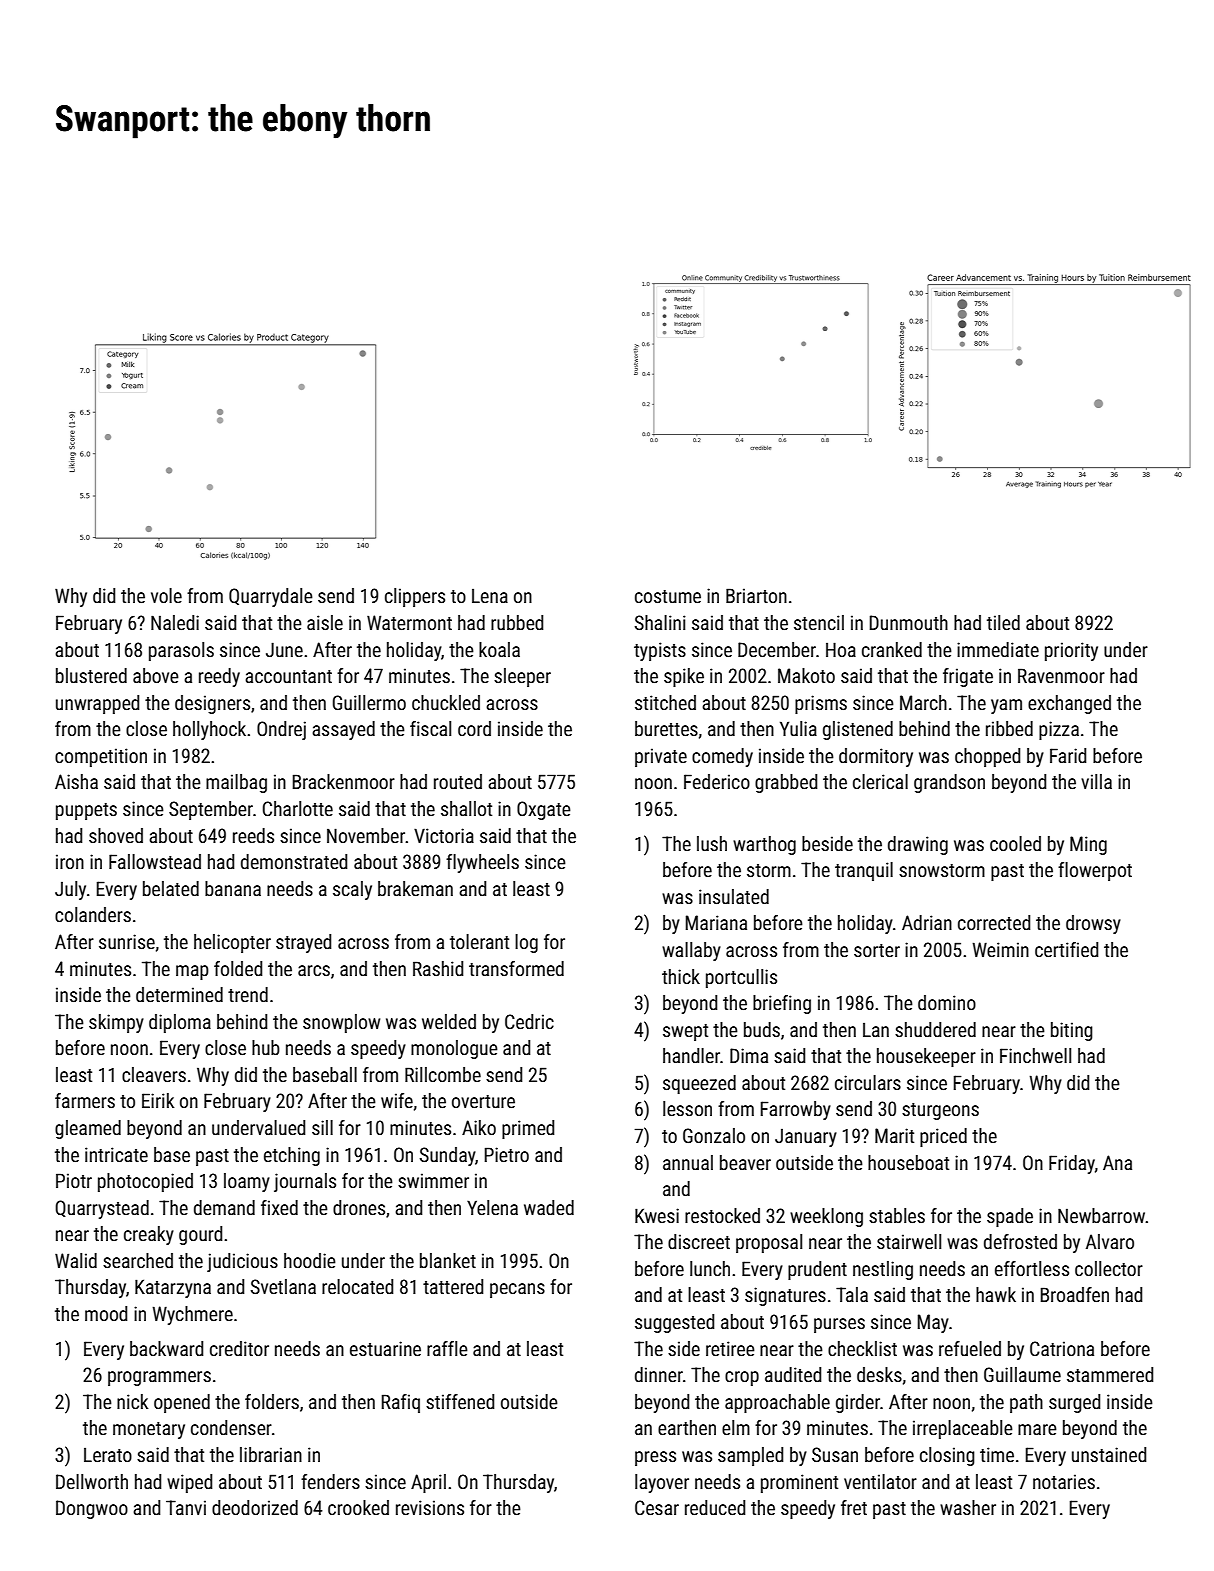 Image resolution: width=1214 pixels, height=1571 pixels. I want to click on domino, so click(947, 1002).
